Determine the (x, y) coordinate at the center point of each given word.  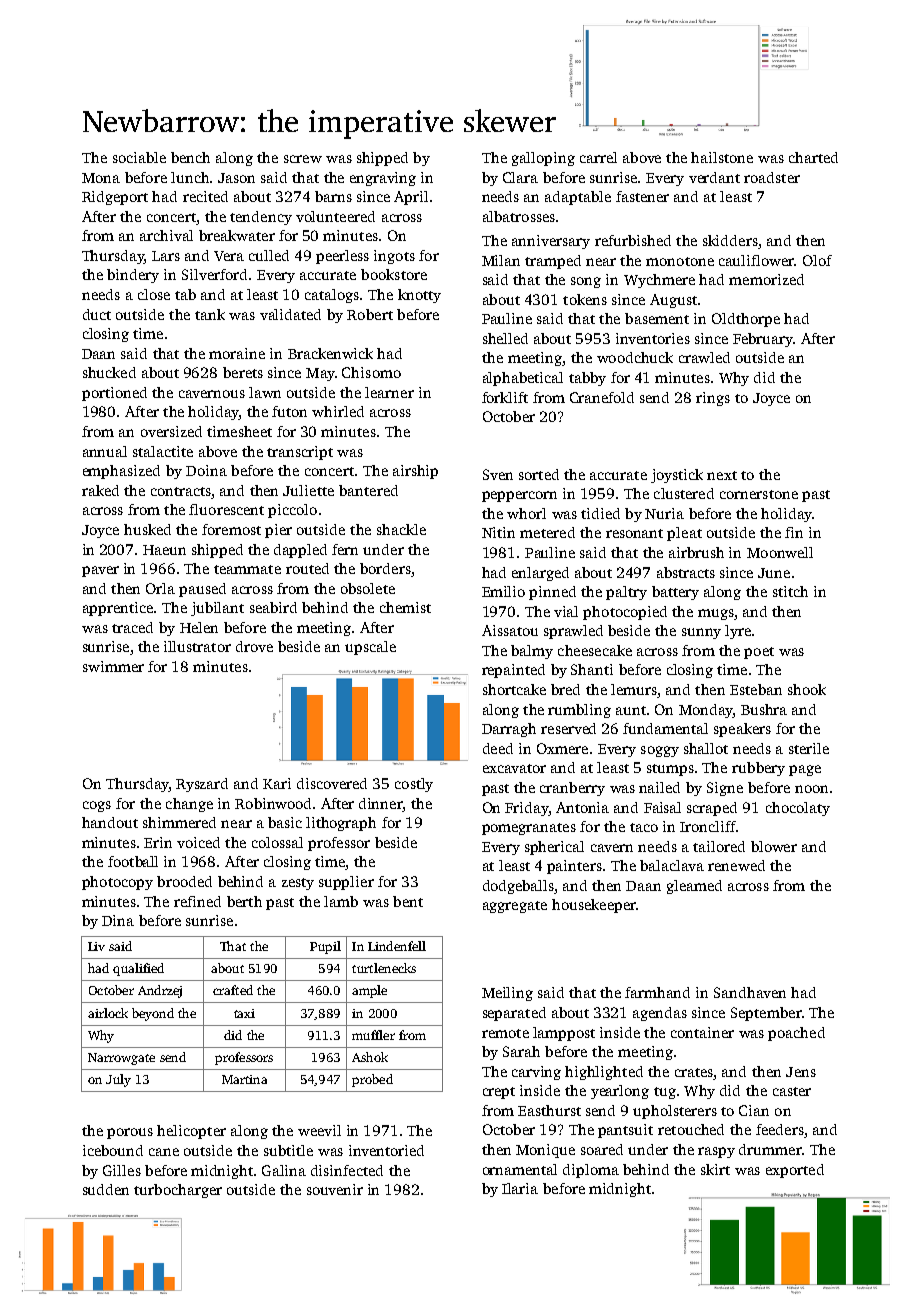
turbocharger (178, 1191)
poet (759, 653)
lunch (190, 177)
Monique (545, 1151)
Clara (520, 177)
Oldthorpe (746, 320)
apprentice (118, 609)
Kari (277, 783)
